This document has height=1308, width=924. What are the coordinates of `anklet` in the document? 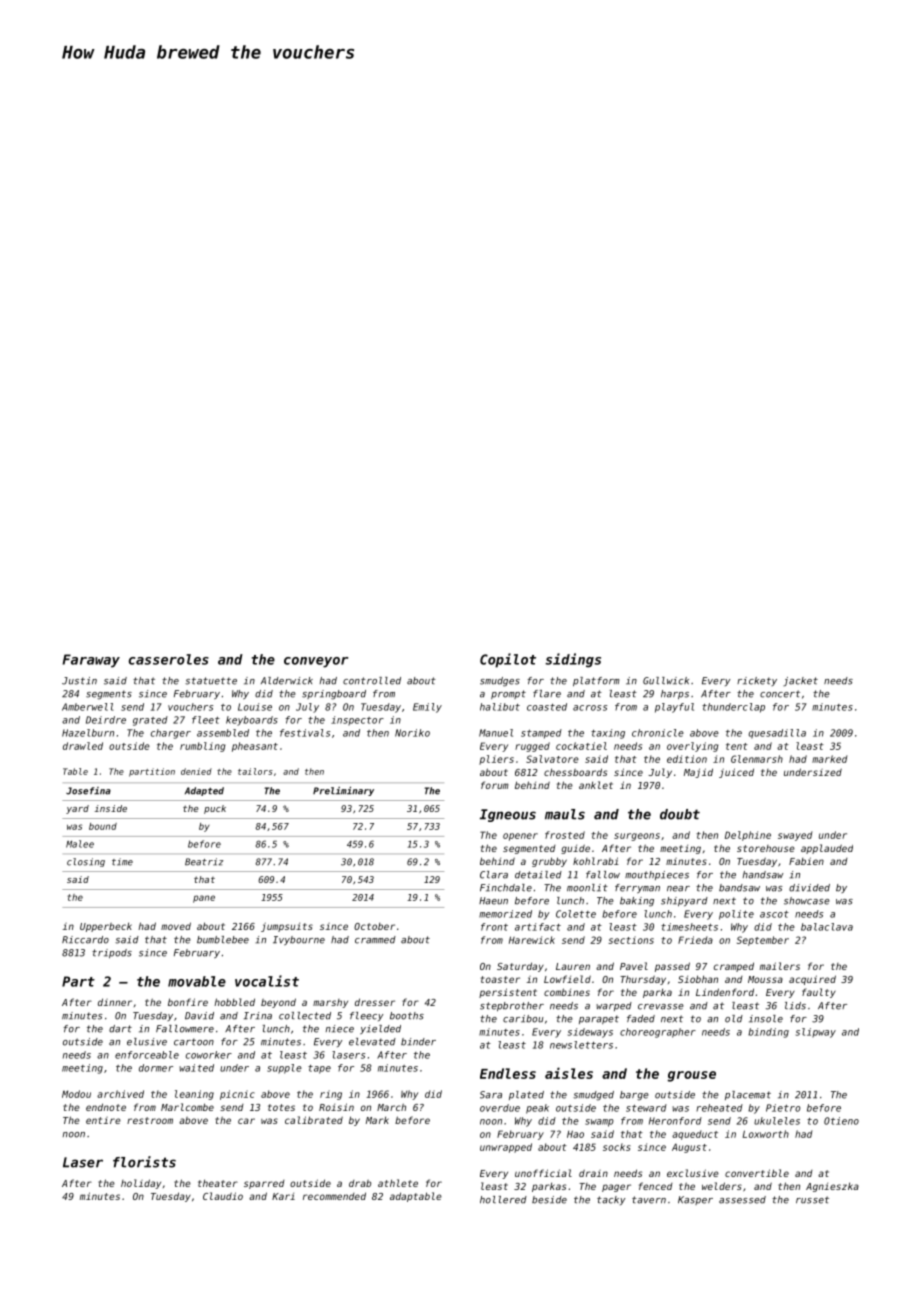 It's located at (596, 785).
